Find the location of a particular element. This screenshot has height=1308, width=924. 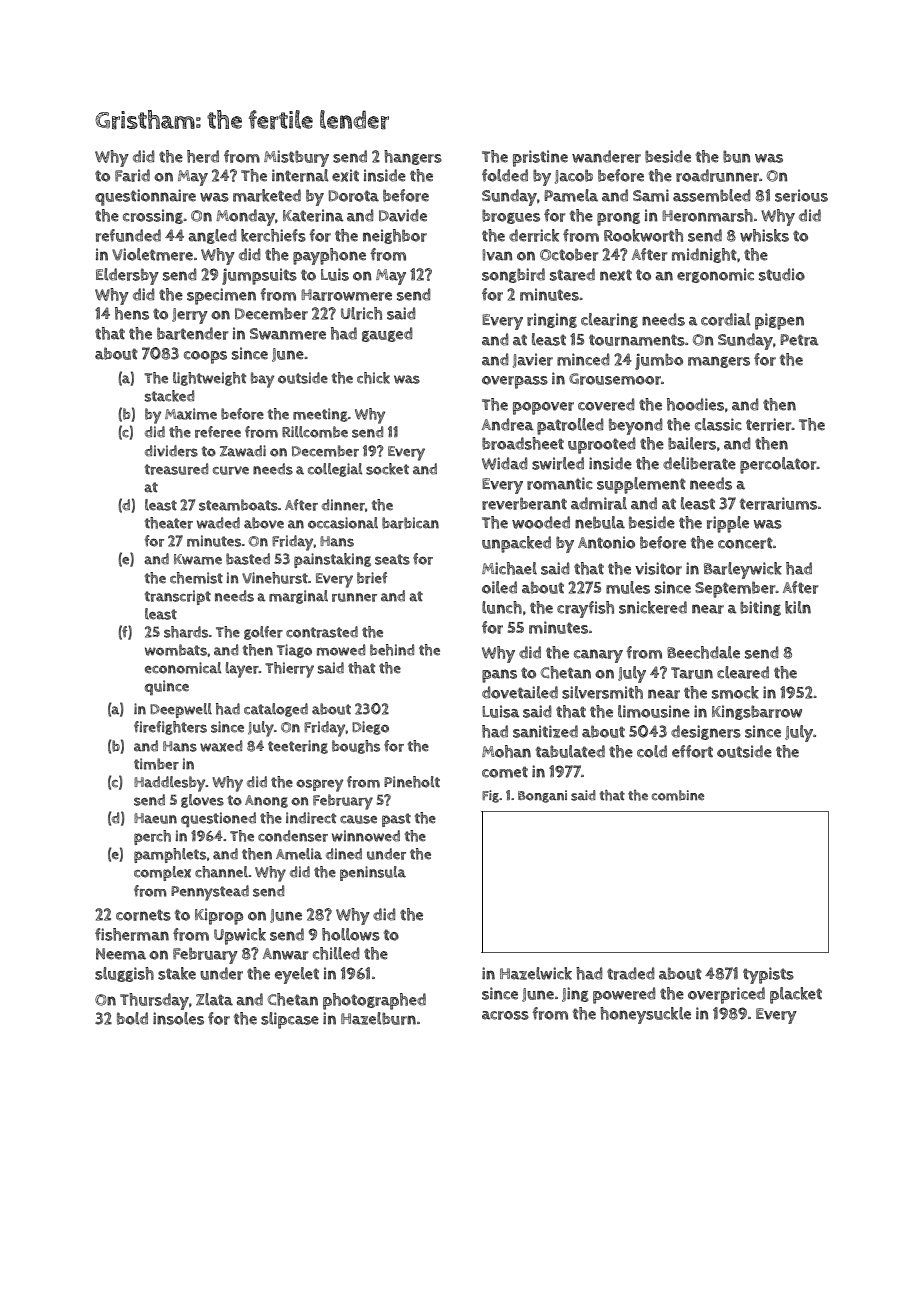

pigpen is located at coordinates (779, 321).
